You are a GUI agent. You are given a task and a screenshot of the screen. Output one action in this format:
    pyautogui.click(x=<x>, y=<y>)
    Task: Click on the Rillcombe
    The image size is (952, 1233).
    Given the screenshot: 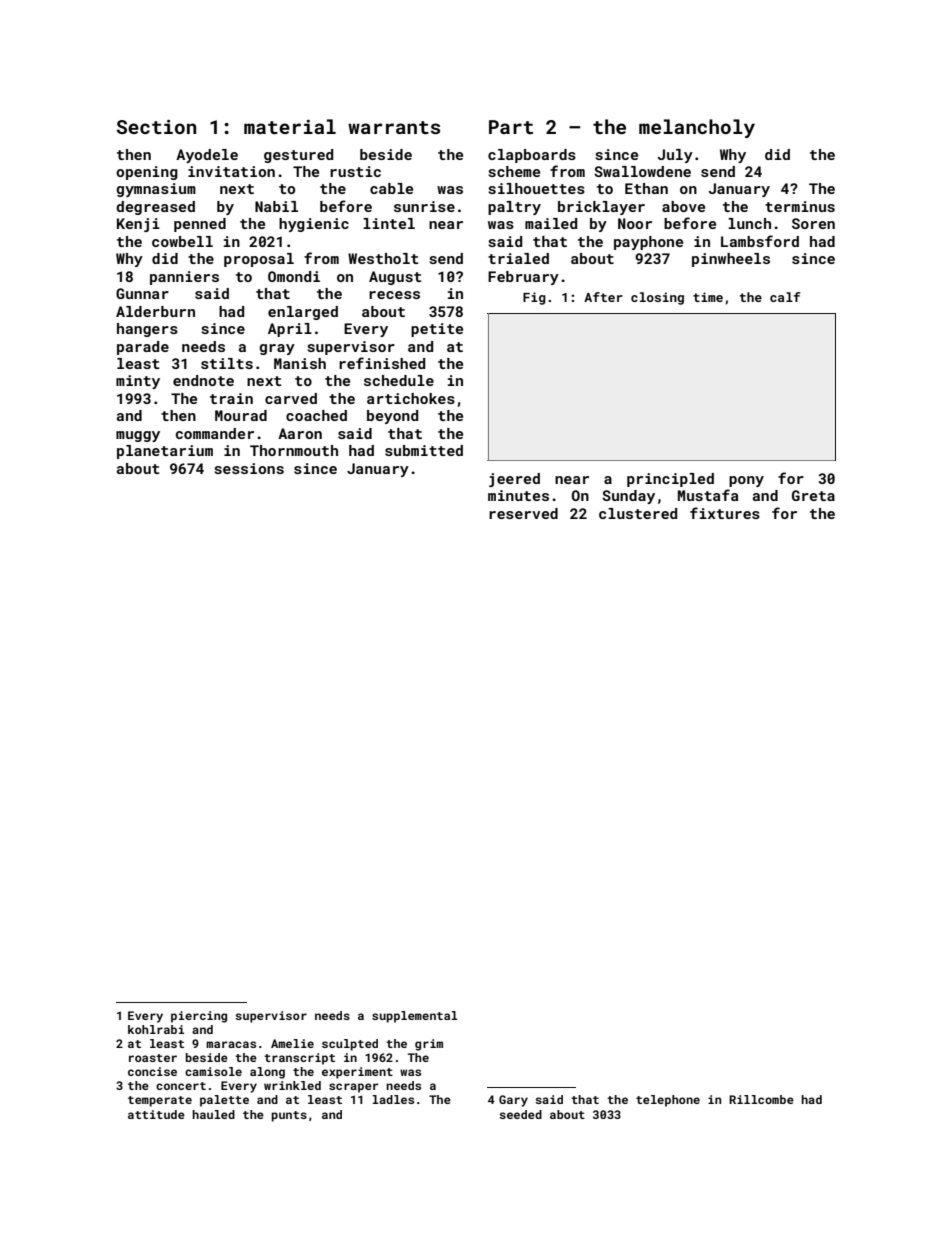 What is the action you would take?
    pyautogui.click(x=761, y=1099)
